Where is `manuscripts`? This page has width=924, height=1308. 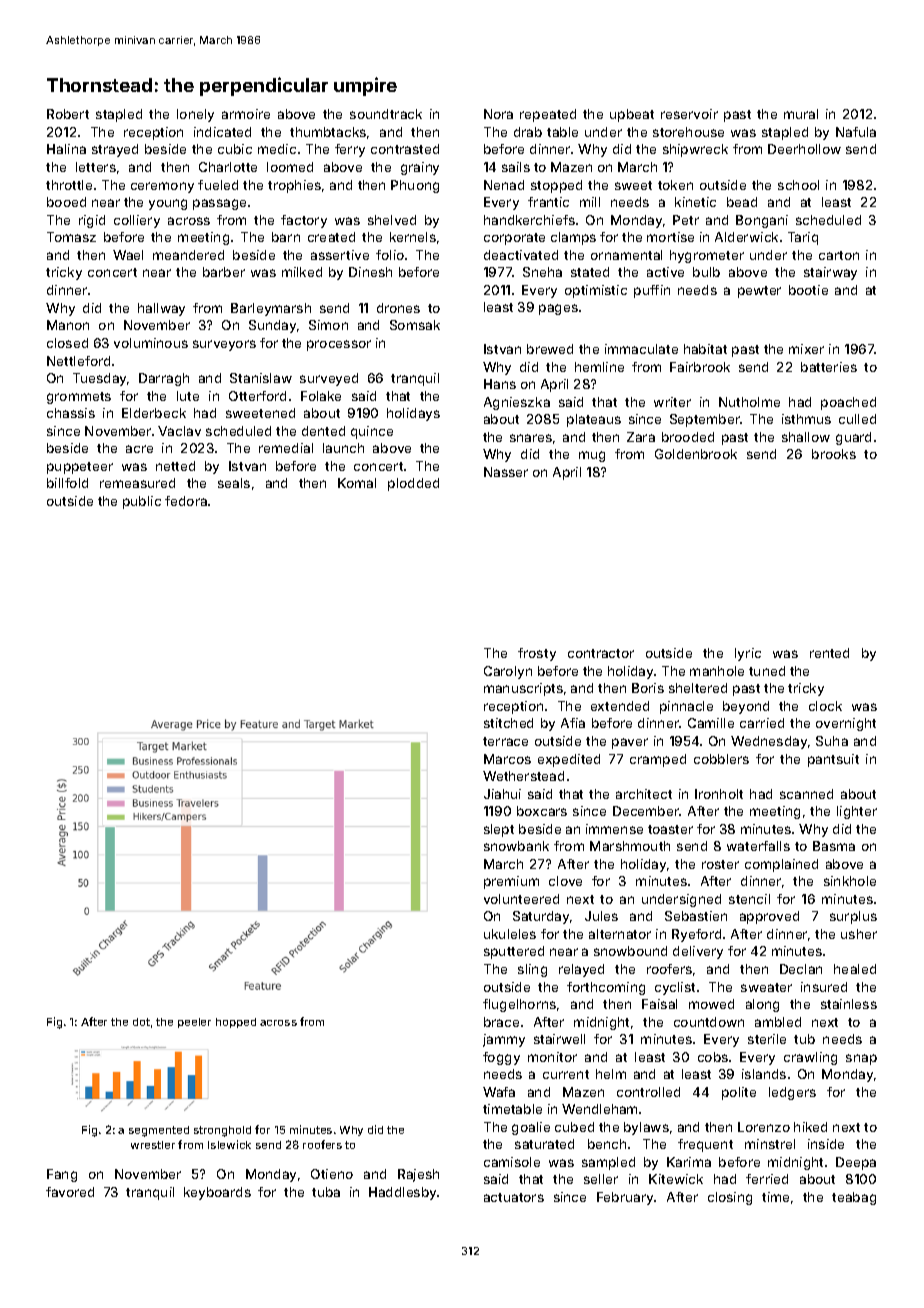 manuscripts is located at coordinates (523, 689).
